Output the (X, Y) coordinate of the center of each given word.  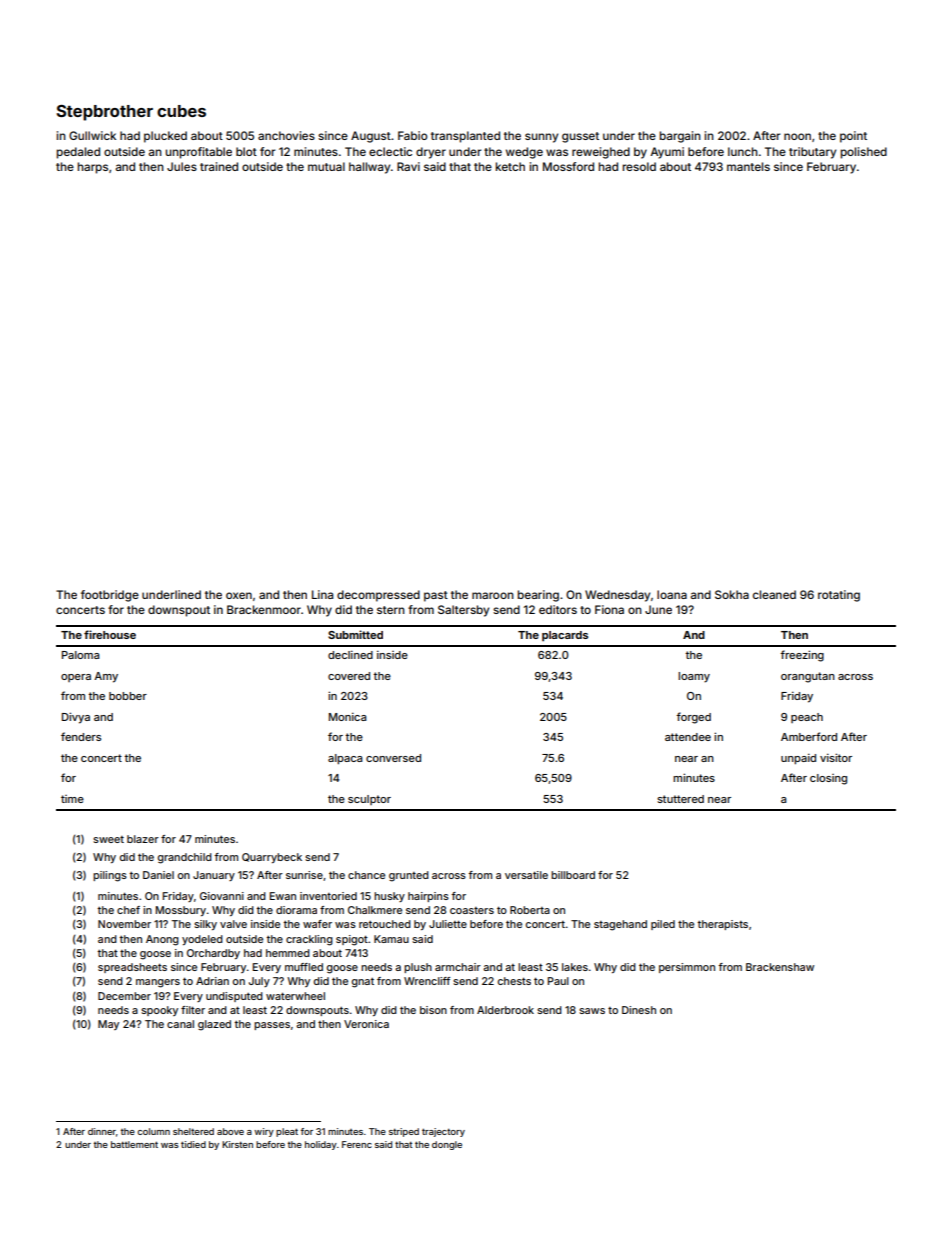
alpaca (345, 759)
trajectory (443, 1132)
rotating (839, 596)
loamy (694, 677)
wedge (524, 153)
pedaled (78, 153)
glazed (214, 1025)
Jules (182, 166)
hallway (369, 168)
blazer (143, 839)
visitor (836, 757)
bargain (680, 137)
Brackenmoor (264, 609)
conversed (393, 758)
